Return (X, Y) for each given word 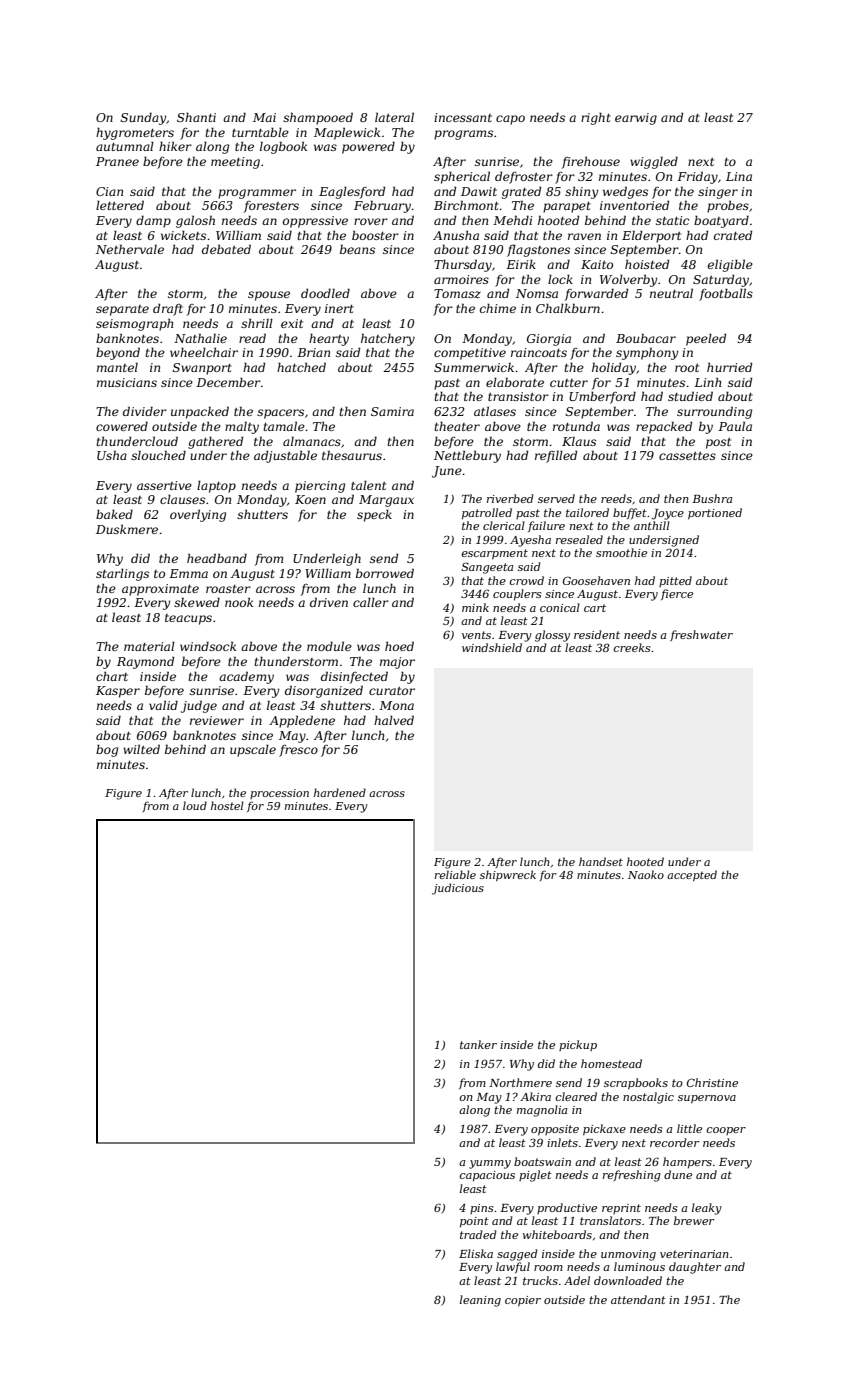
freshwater (701, 635)
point (474, 1222)
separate (122, 310)
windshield (492, 647)
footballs (726, 294)
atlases (495, 411)
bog (107, 750)
